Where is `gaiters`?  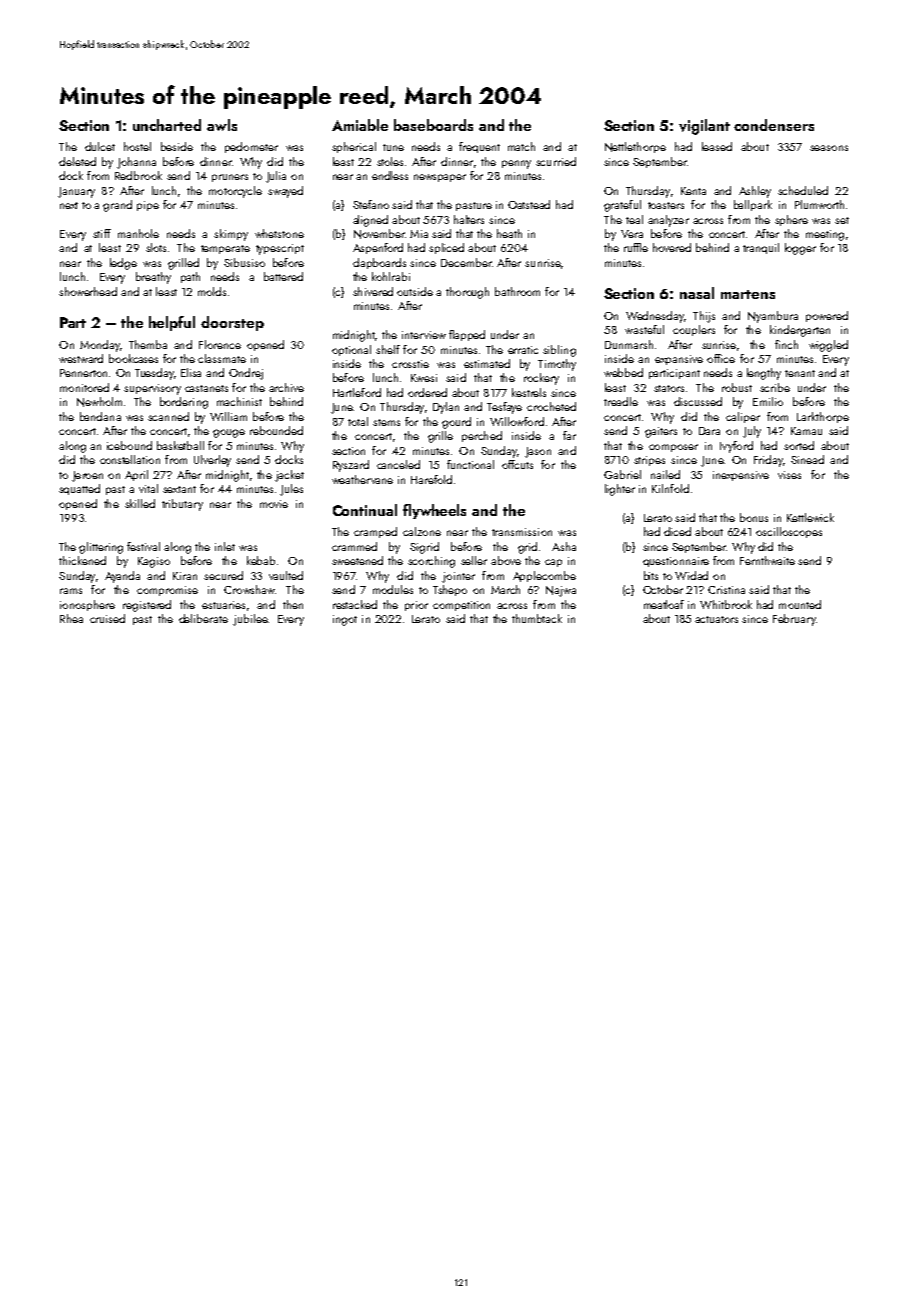
gaiters is located at coordinates (661, 432).
